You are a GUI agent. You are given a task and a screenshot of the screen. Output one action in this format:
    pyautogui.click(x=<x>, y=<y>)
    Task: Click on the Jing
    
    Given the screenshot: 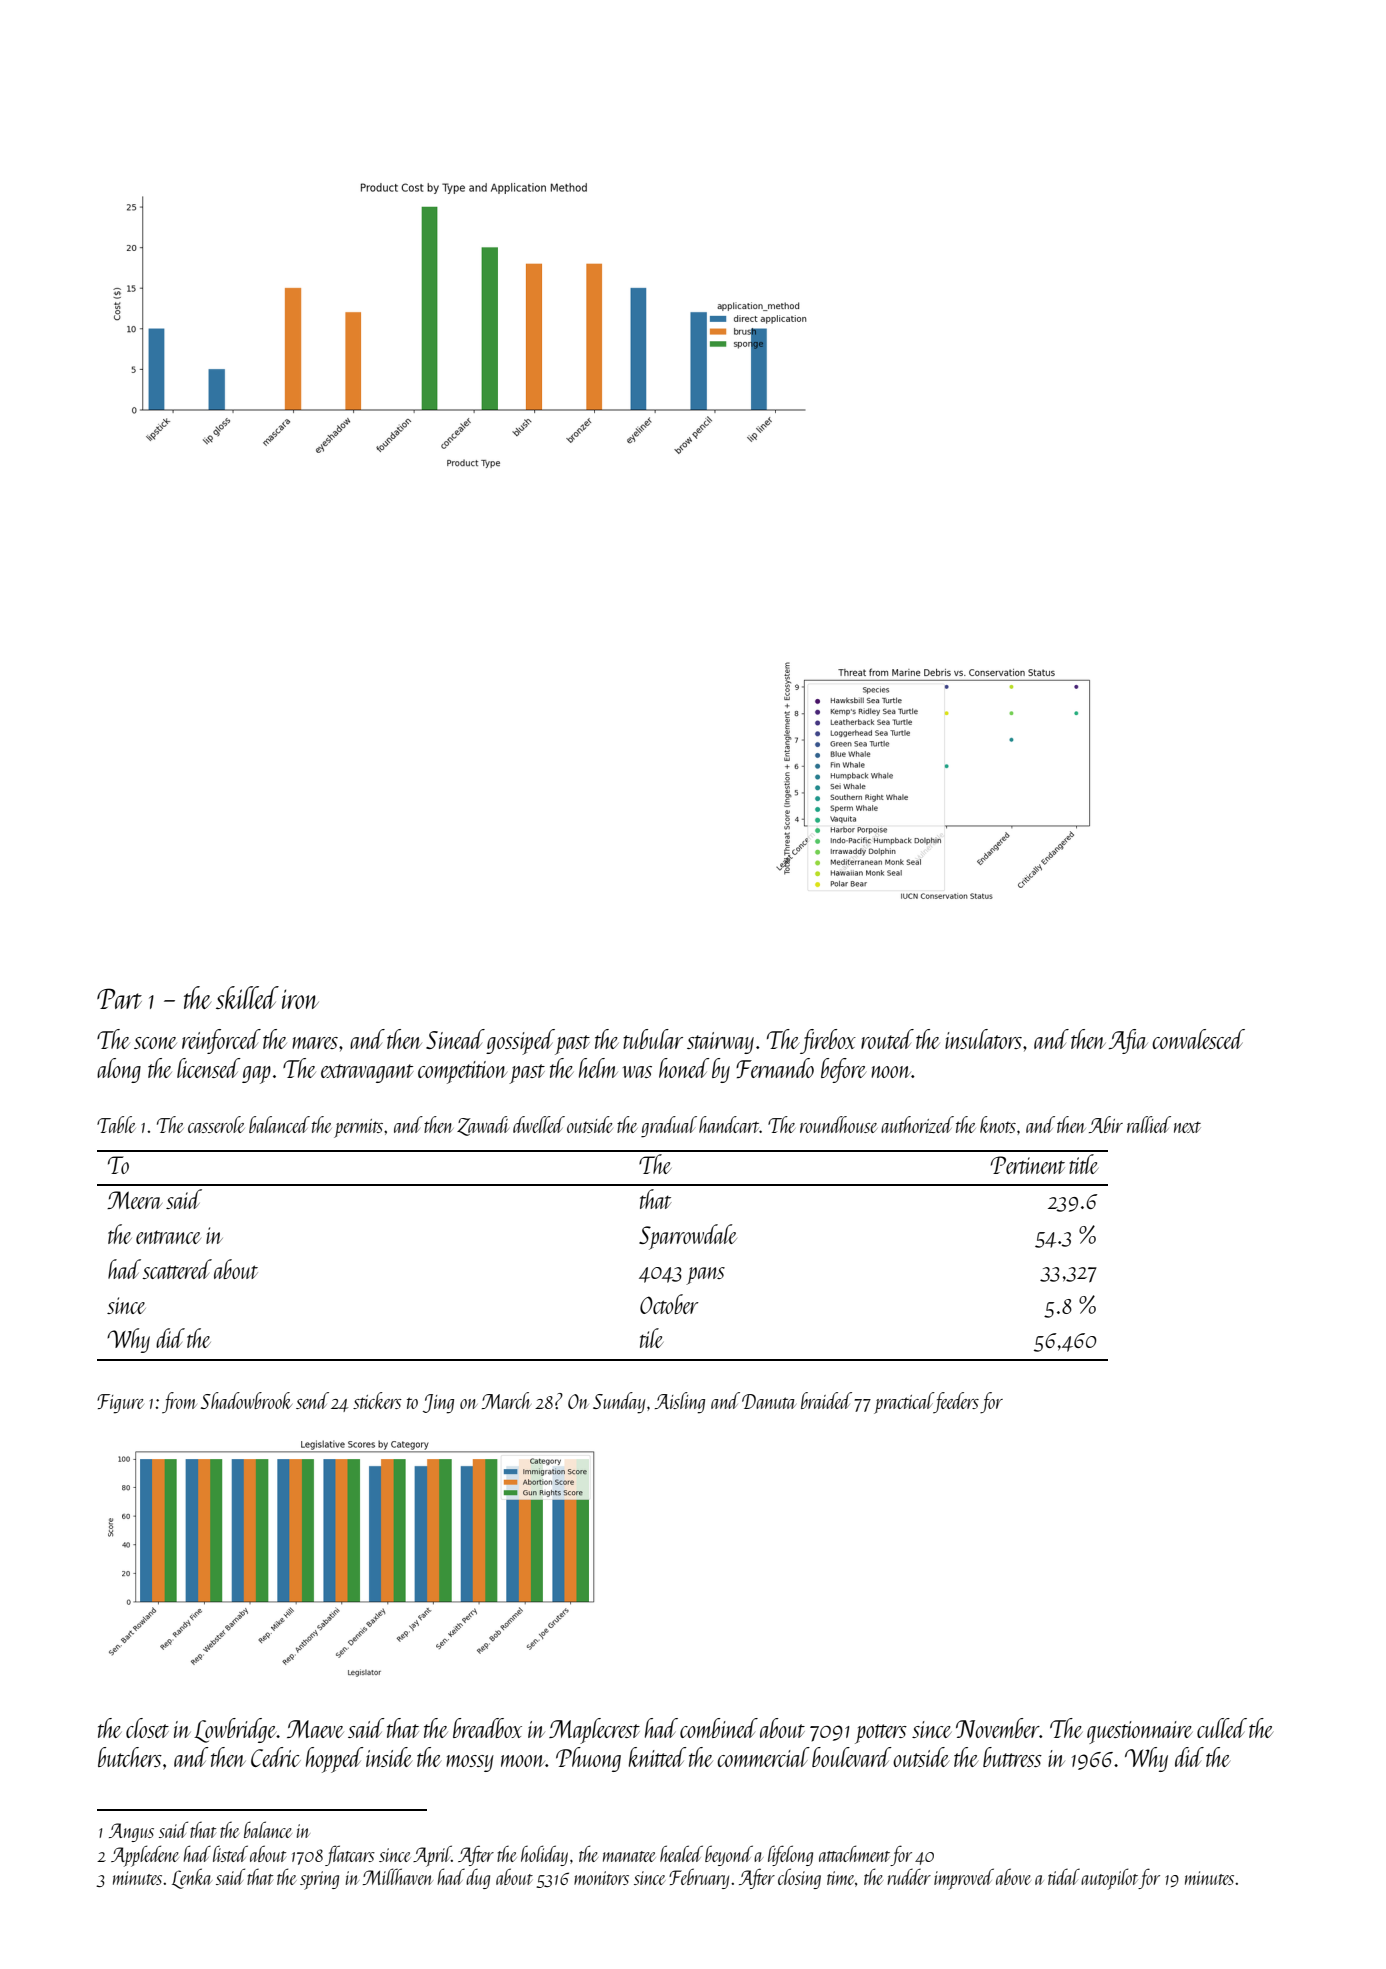 What is the action you would take?
    pyautogui.click(x=438, y=1404)
